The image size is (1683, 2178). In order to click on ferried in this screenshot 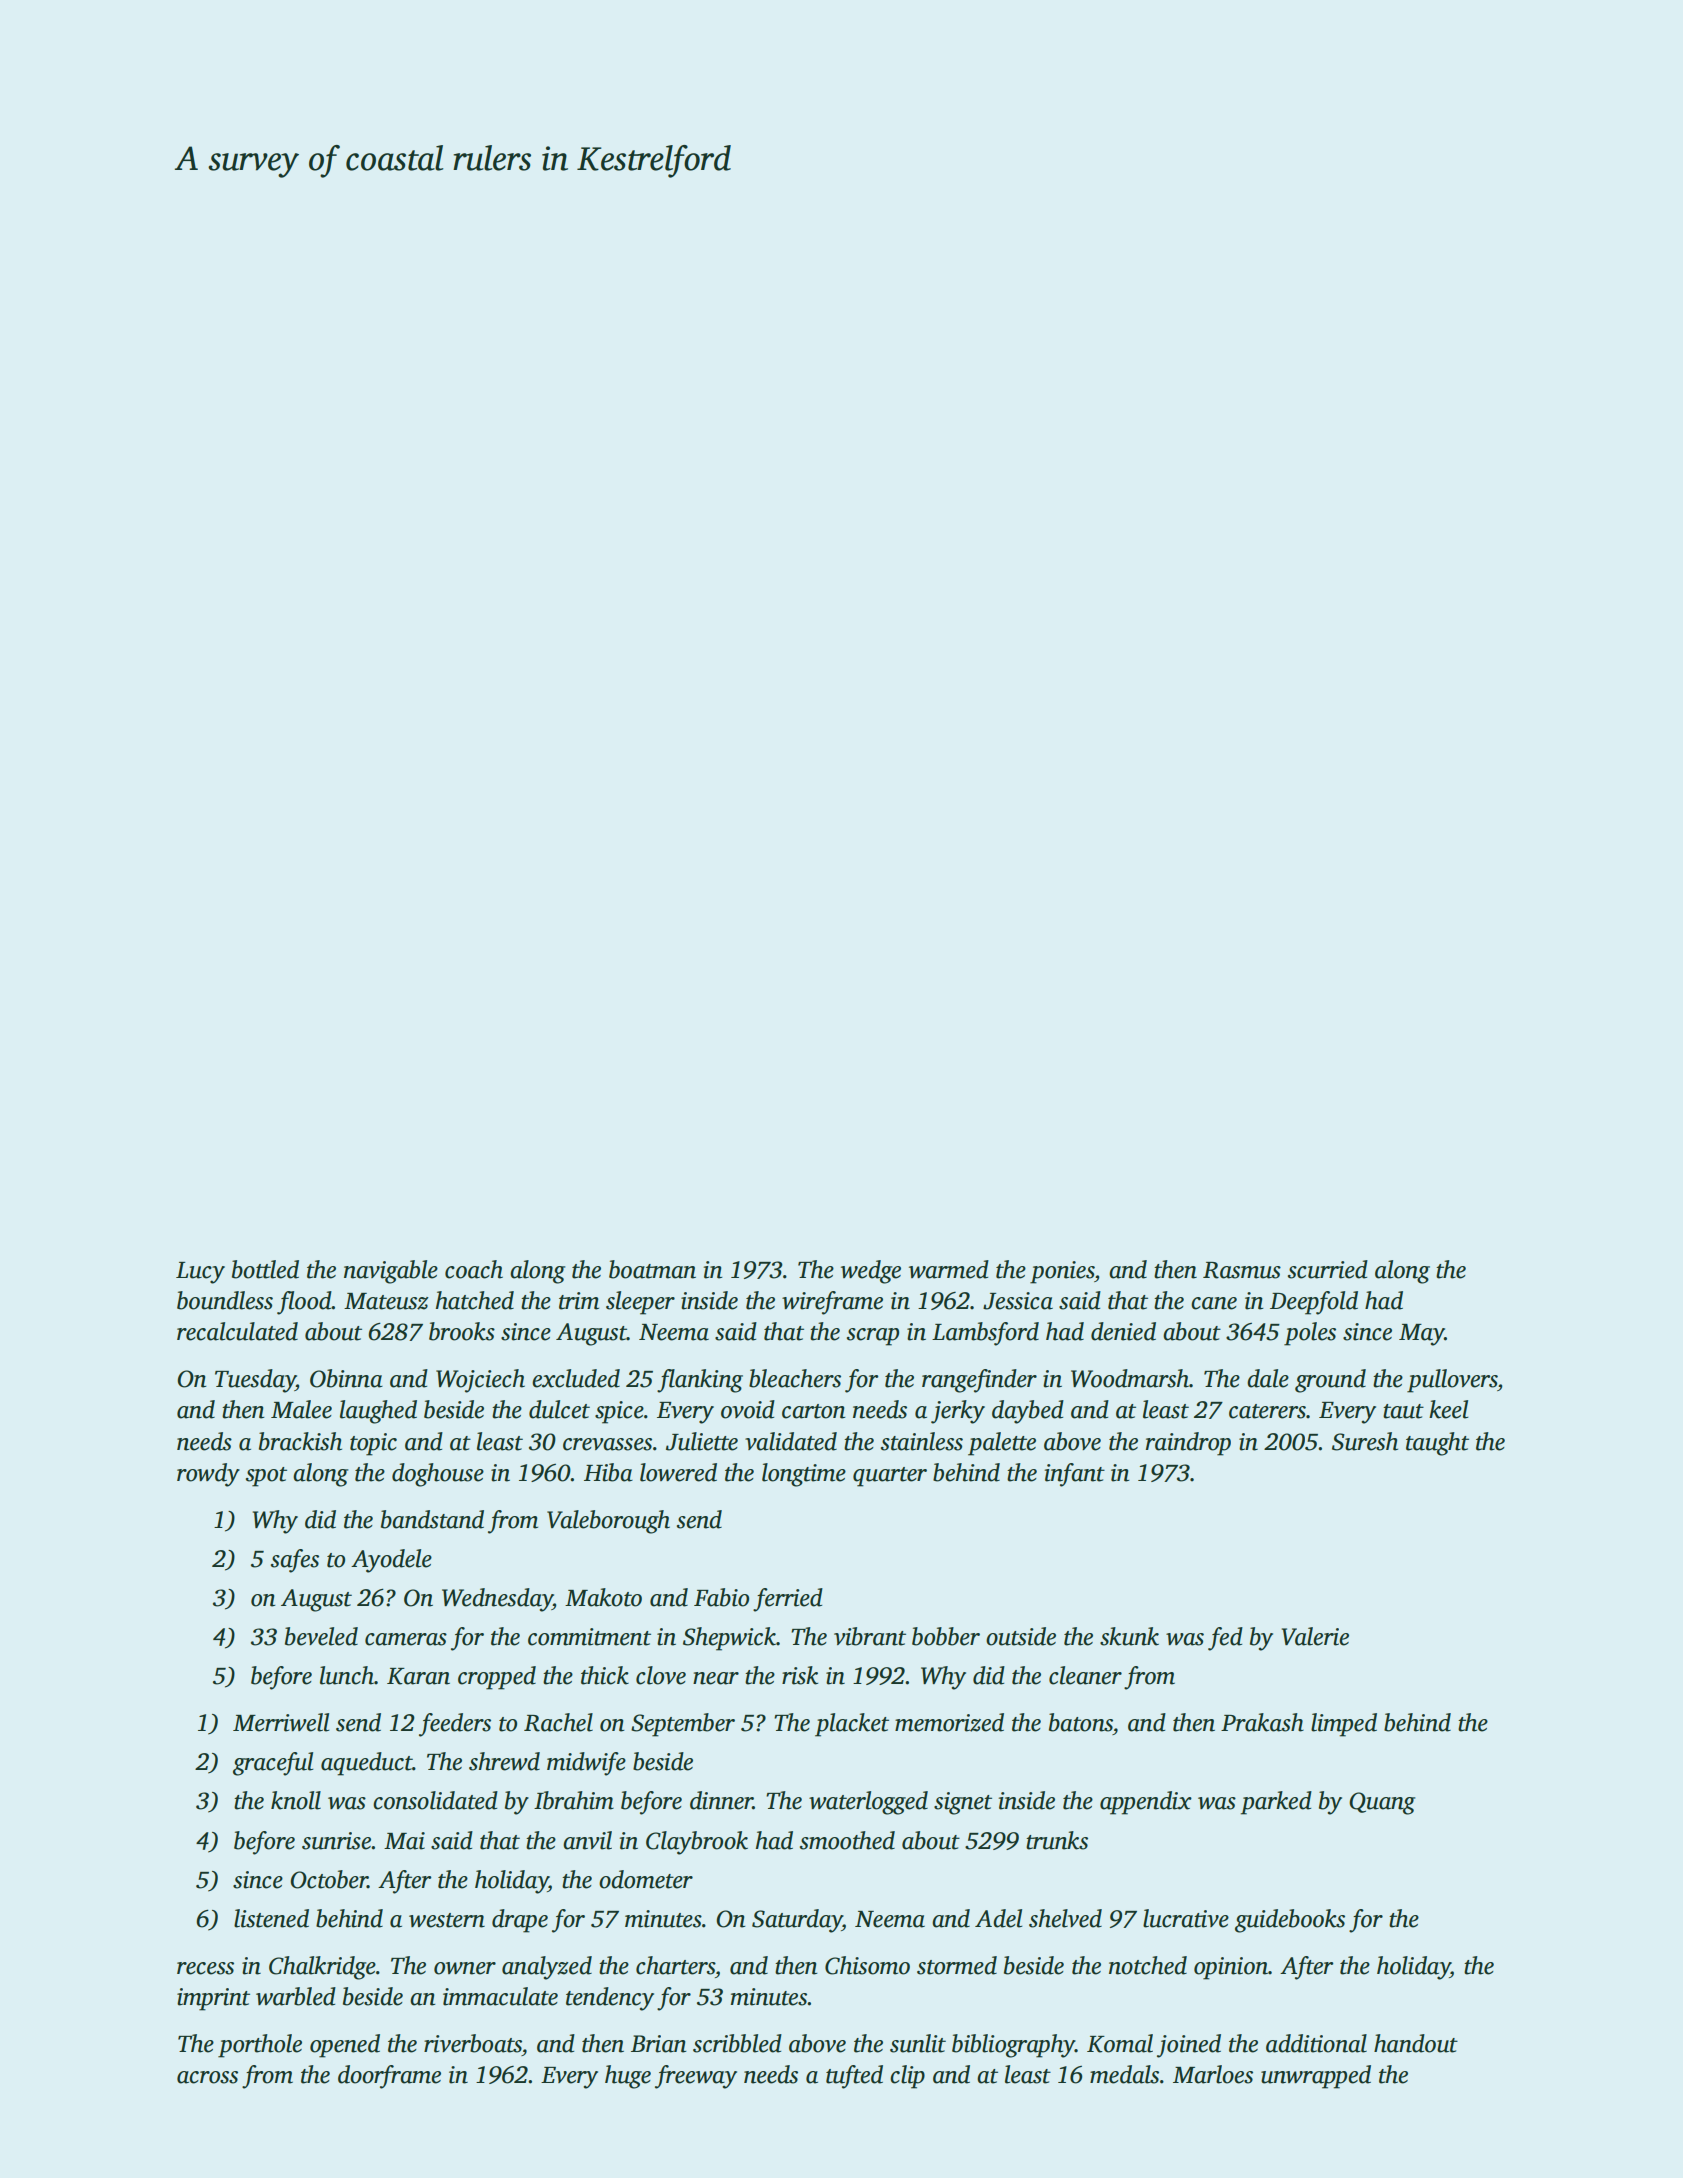, I will do `click(788, 1600)`.
